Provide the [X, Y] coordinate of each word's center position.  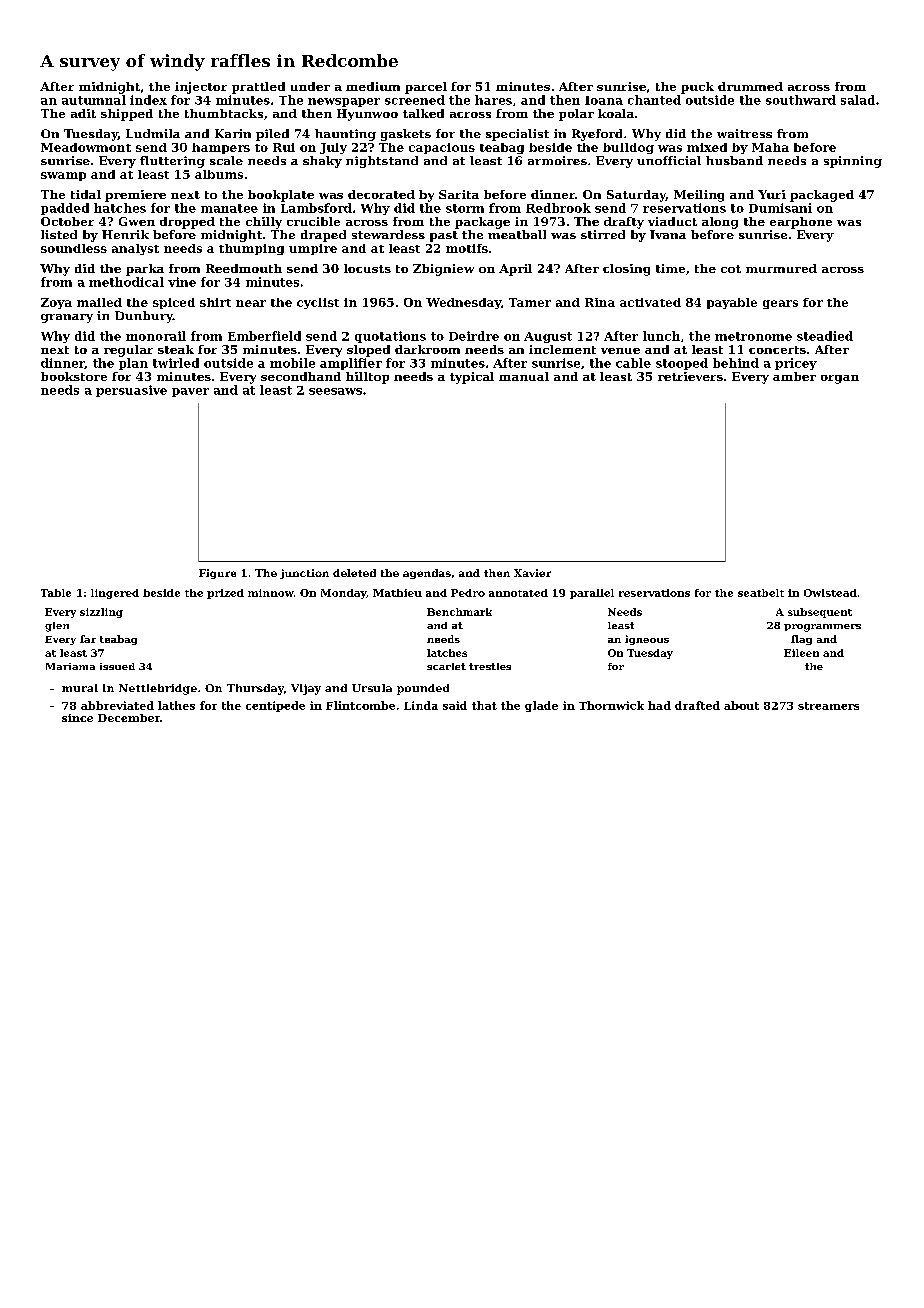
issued [117, 666]
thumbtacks [224, 113]
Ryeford [597, 135]
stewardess [388, 234]
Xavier [532, 573]
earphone [801, 223]
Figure [217, 574]
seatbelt [761, 593]
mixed [707, 147]
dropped [187, 223]
